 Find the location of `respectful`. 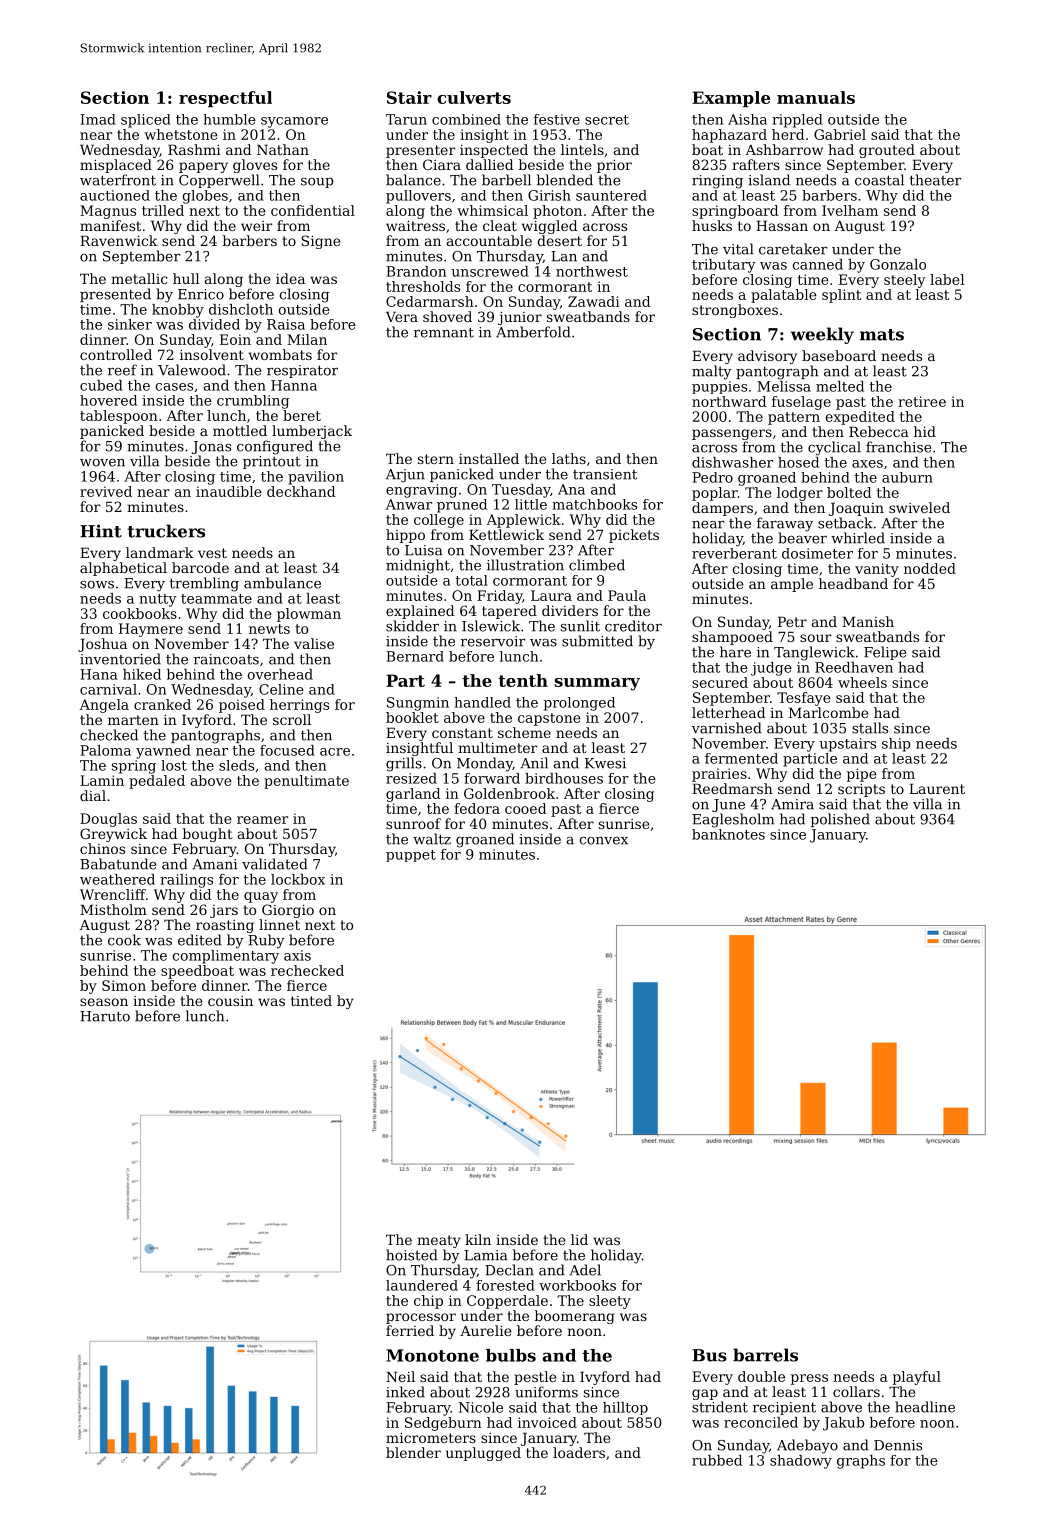

respectful is located at coordinates (225, 99).
